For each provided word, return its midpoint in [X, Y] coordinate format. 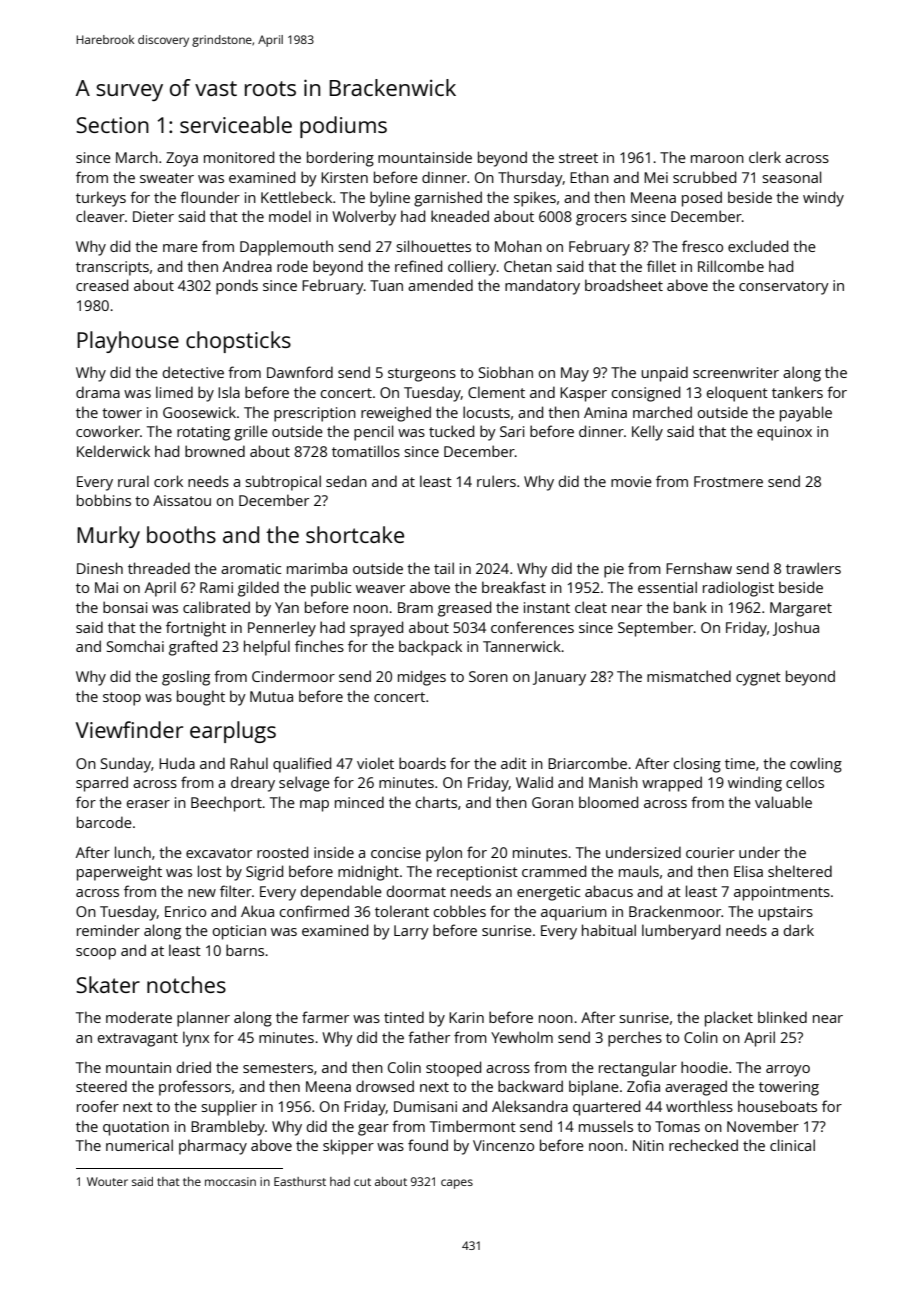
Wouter [107, 1181]
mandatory [542, 287]
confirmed [314, 911]
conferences [532, 627]
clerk [765, 157]
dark [799, 930]
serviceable [236, 124]
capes [457, 1184]
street [578, 158]
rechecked [703, 1145]
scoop [96, 954]
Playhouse [128, 342]
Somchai [135, 646]
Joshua [796, 628]
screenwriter [736, 372]
